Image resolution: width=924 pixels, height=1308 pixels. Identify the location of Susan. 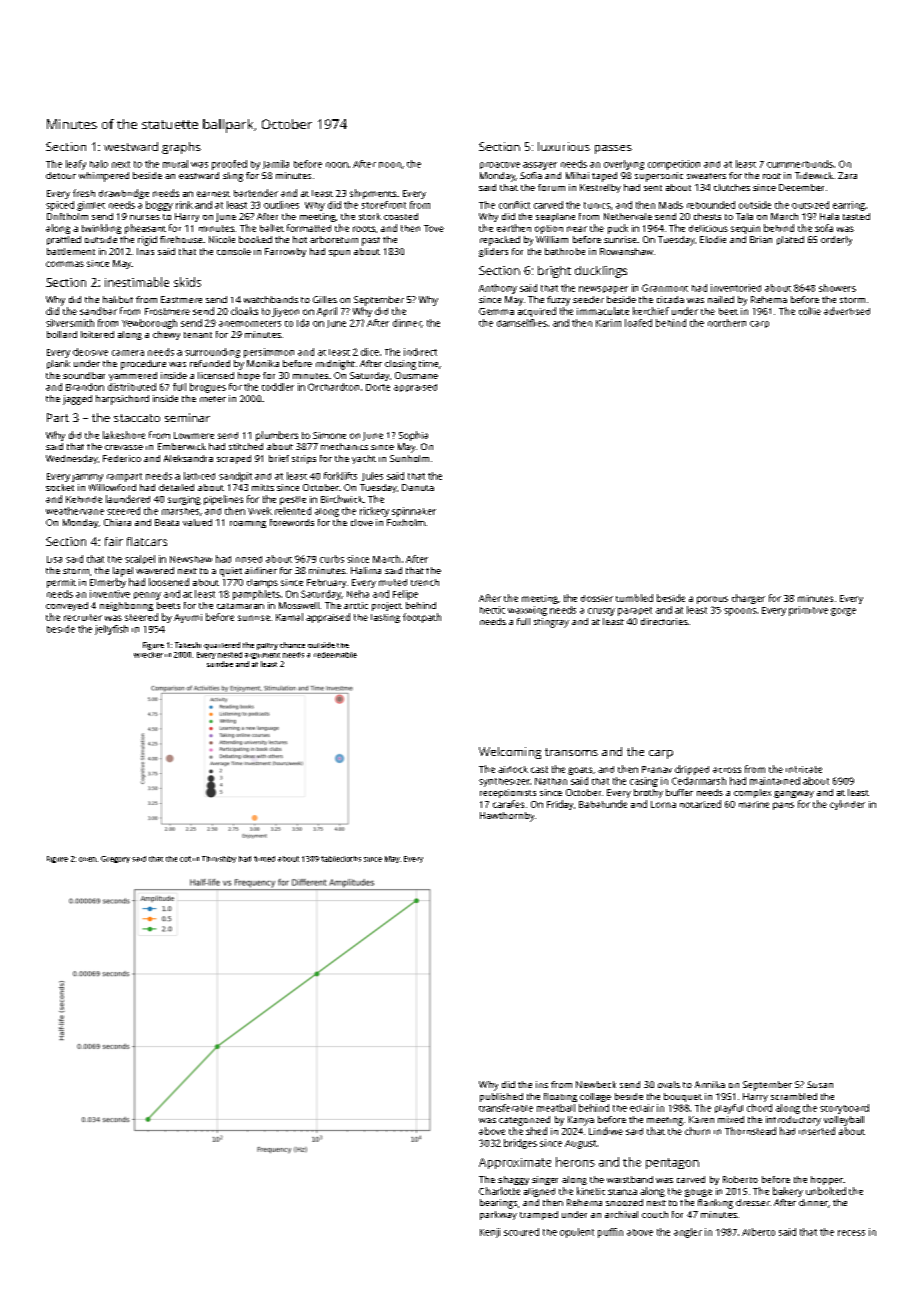
(820, 1084).
